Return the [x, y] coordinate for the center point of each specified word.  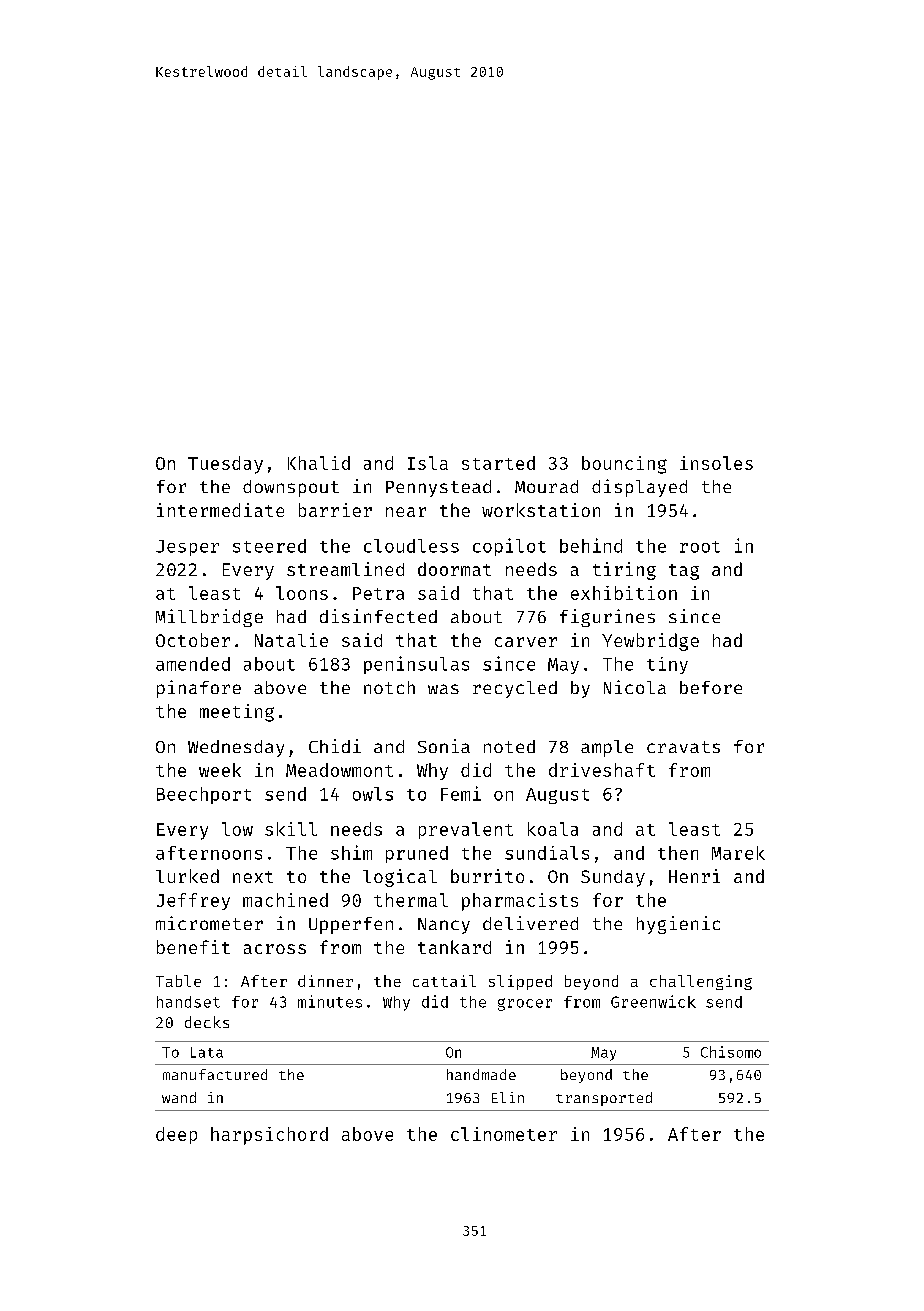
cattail [444, 981]
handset [188, 1002]
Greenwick [653, 1001]
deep [176, 1135]
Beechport [204, 795]
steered [269, 546]
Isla [428, 463]
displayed [639, 488]
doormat [454, 569]
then [678, 853]
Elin [508, 1097]
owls [373, 794]
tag [684, 572]
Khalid [319, 463]
